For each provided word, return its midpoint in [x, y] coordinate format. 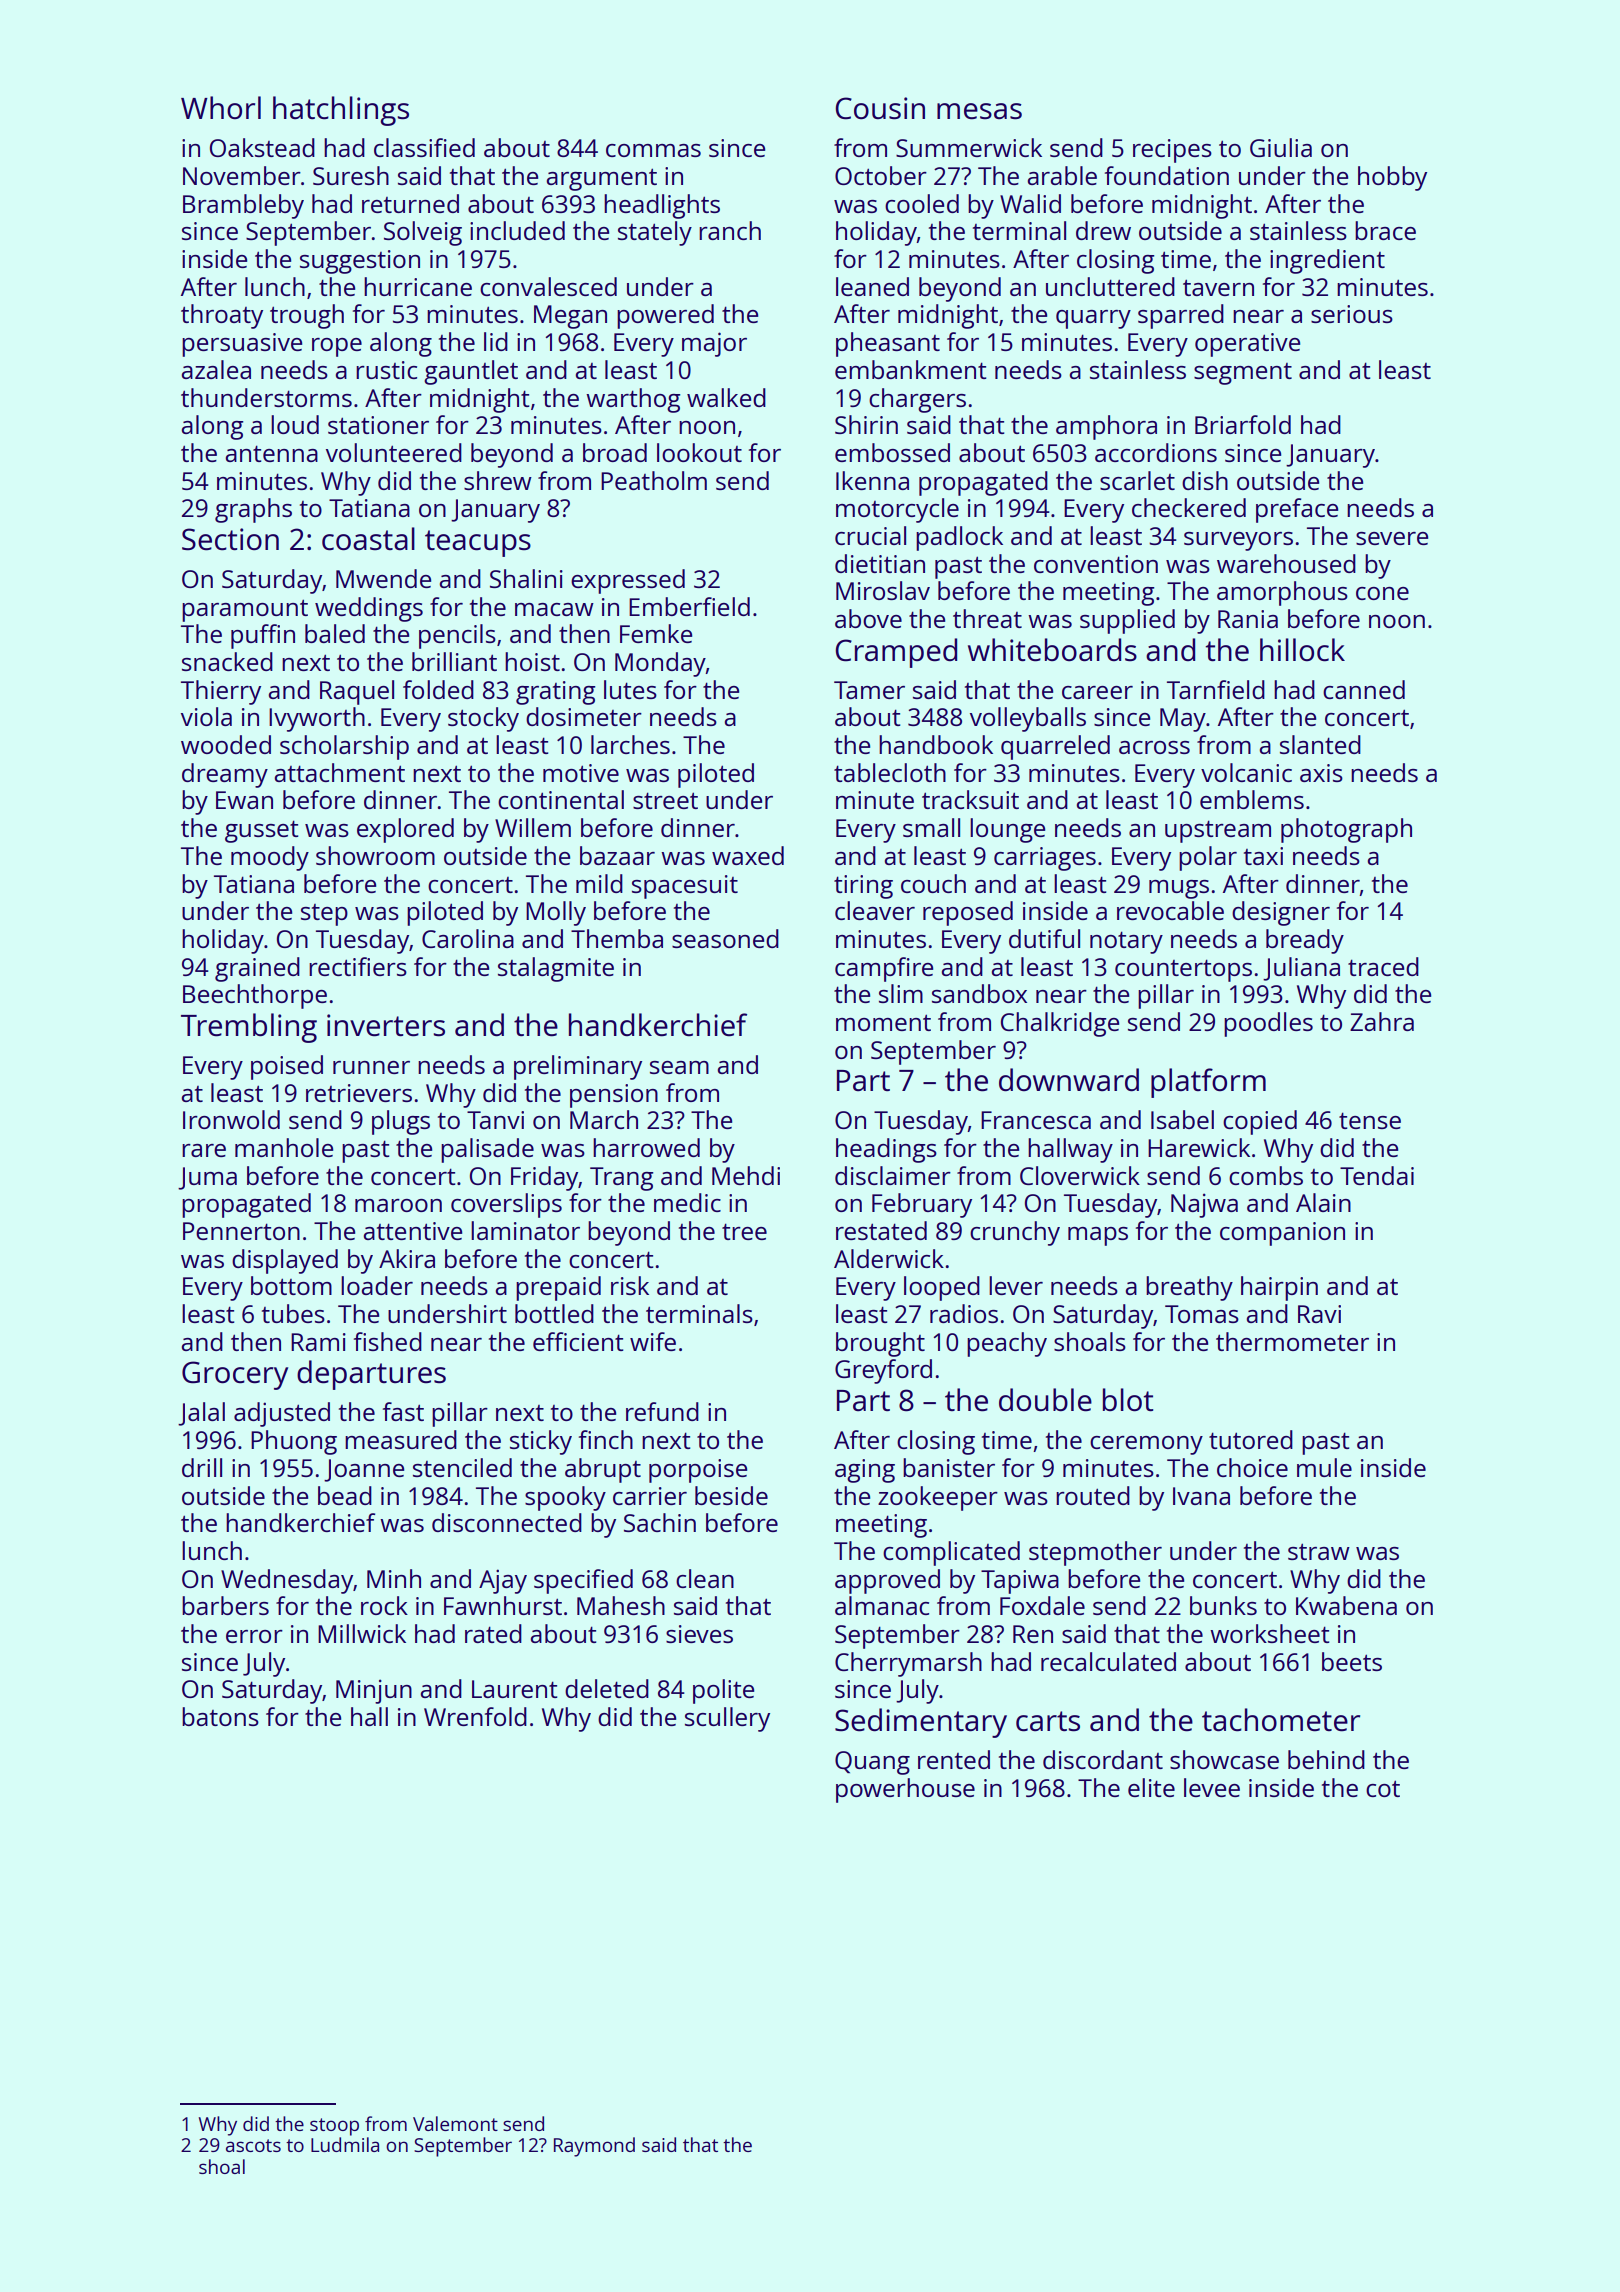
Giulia [1281, 147]
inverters [386, 1025]
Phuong [294, 1442]
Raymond [594, 2147]
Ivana [1201, 1496]
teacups [478, 543]
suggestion [360, 262]
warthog [633, 400]
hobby [1392, 178]
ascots [253, 2145]
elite [1151, 1787]
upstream [1218, 831]
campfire [884, 969]
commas [653, 150]
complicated [951, 1553]
